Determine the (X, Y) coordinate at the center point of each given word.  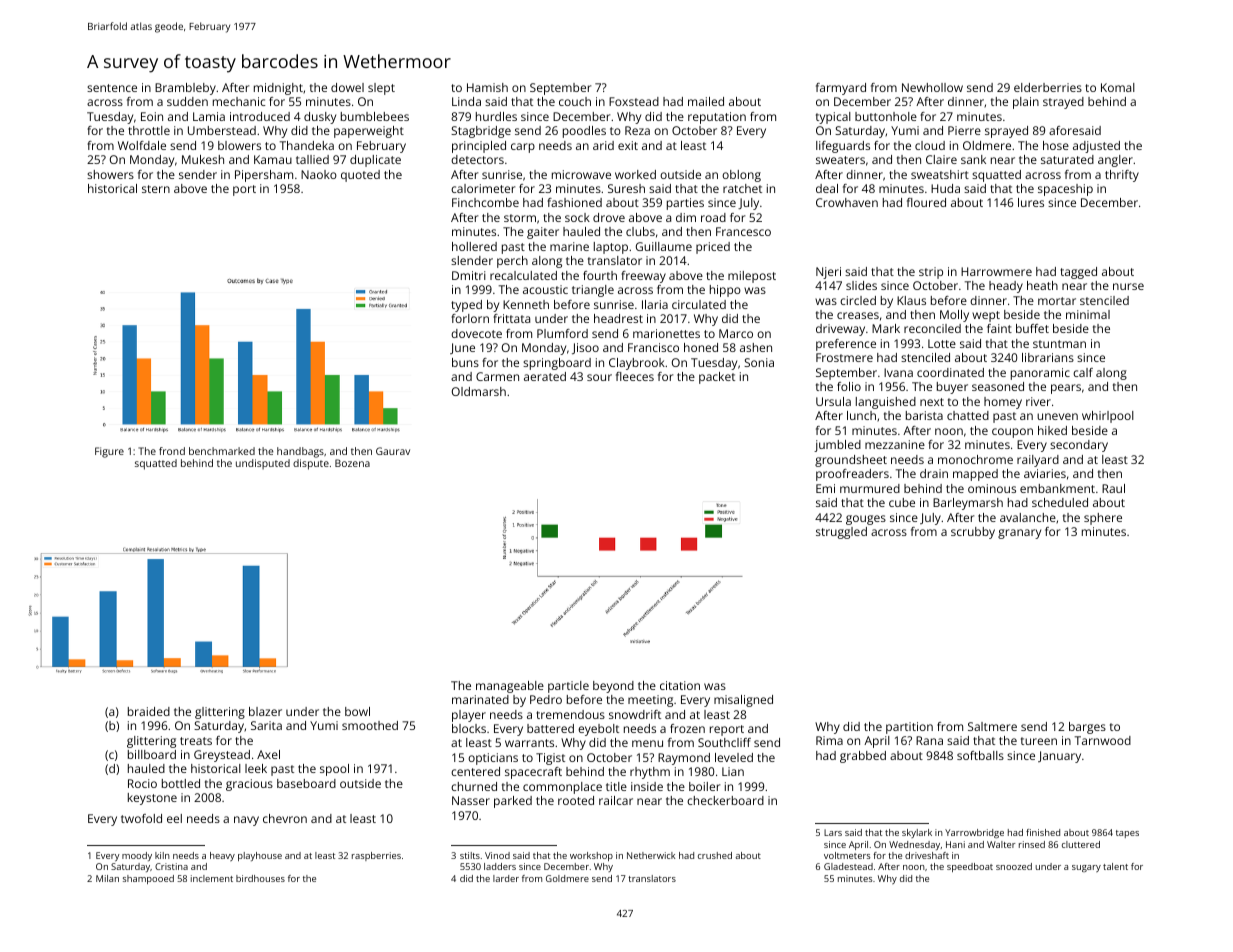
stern (156, 189)
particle (568, 687)
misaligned (743, 701)
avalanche (1028, 517)
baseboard (306, 783)
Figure (109, 452)
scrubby (973, 533)
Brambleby (185, 89)
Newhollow (932, 87)
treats (196, 741)
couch (575, 101)
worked (635, 174)
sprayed (1006, 132)
